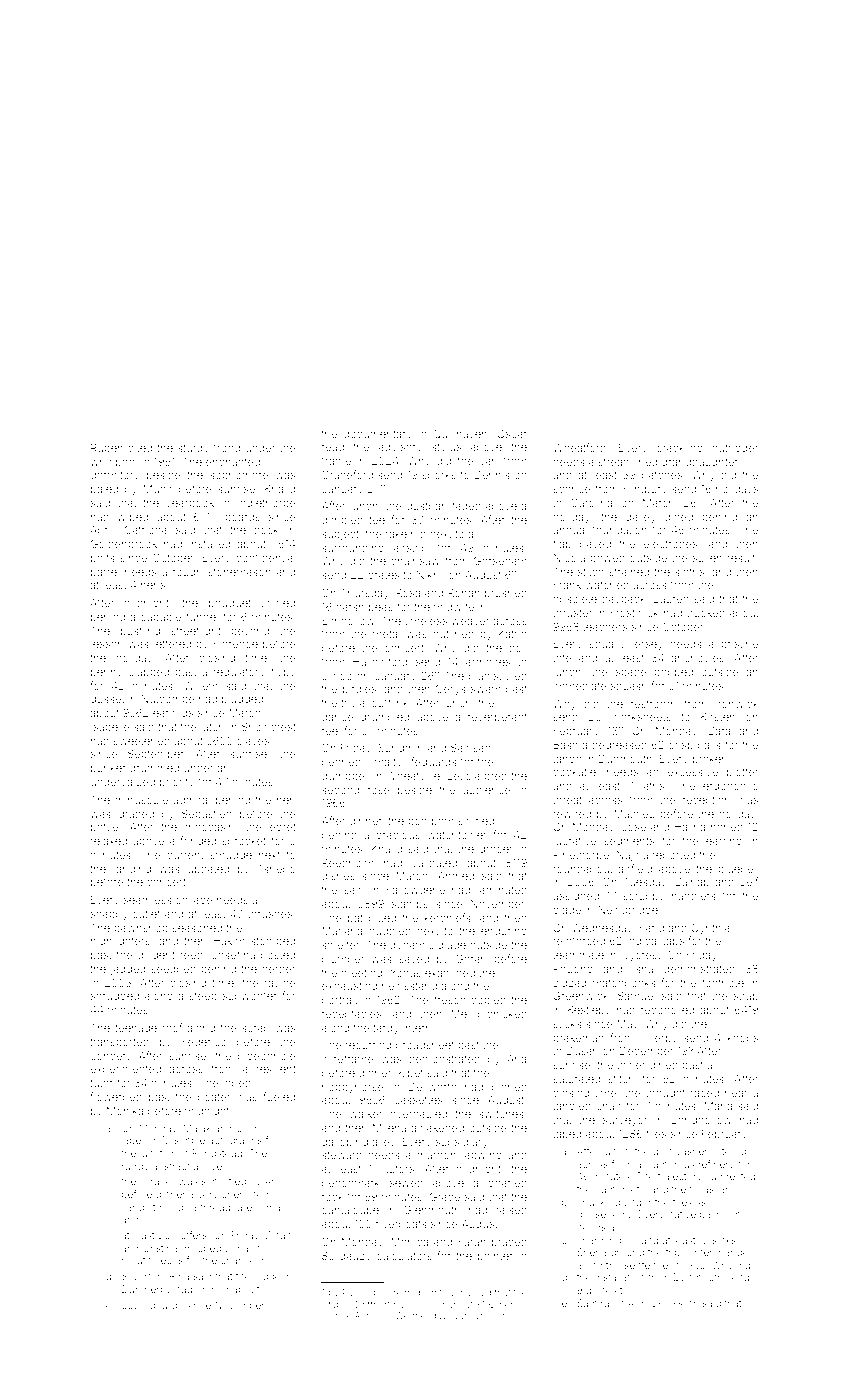 The height and width of the screenshot is (1400, 849). What do you see at coordinates (464, 592) in the screenshot?
I see `Rohan` at bounding box center [464, 592].
